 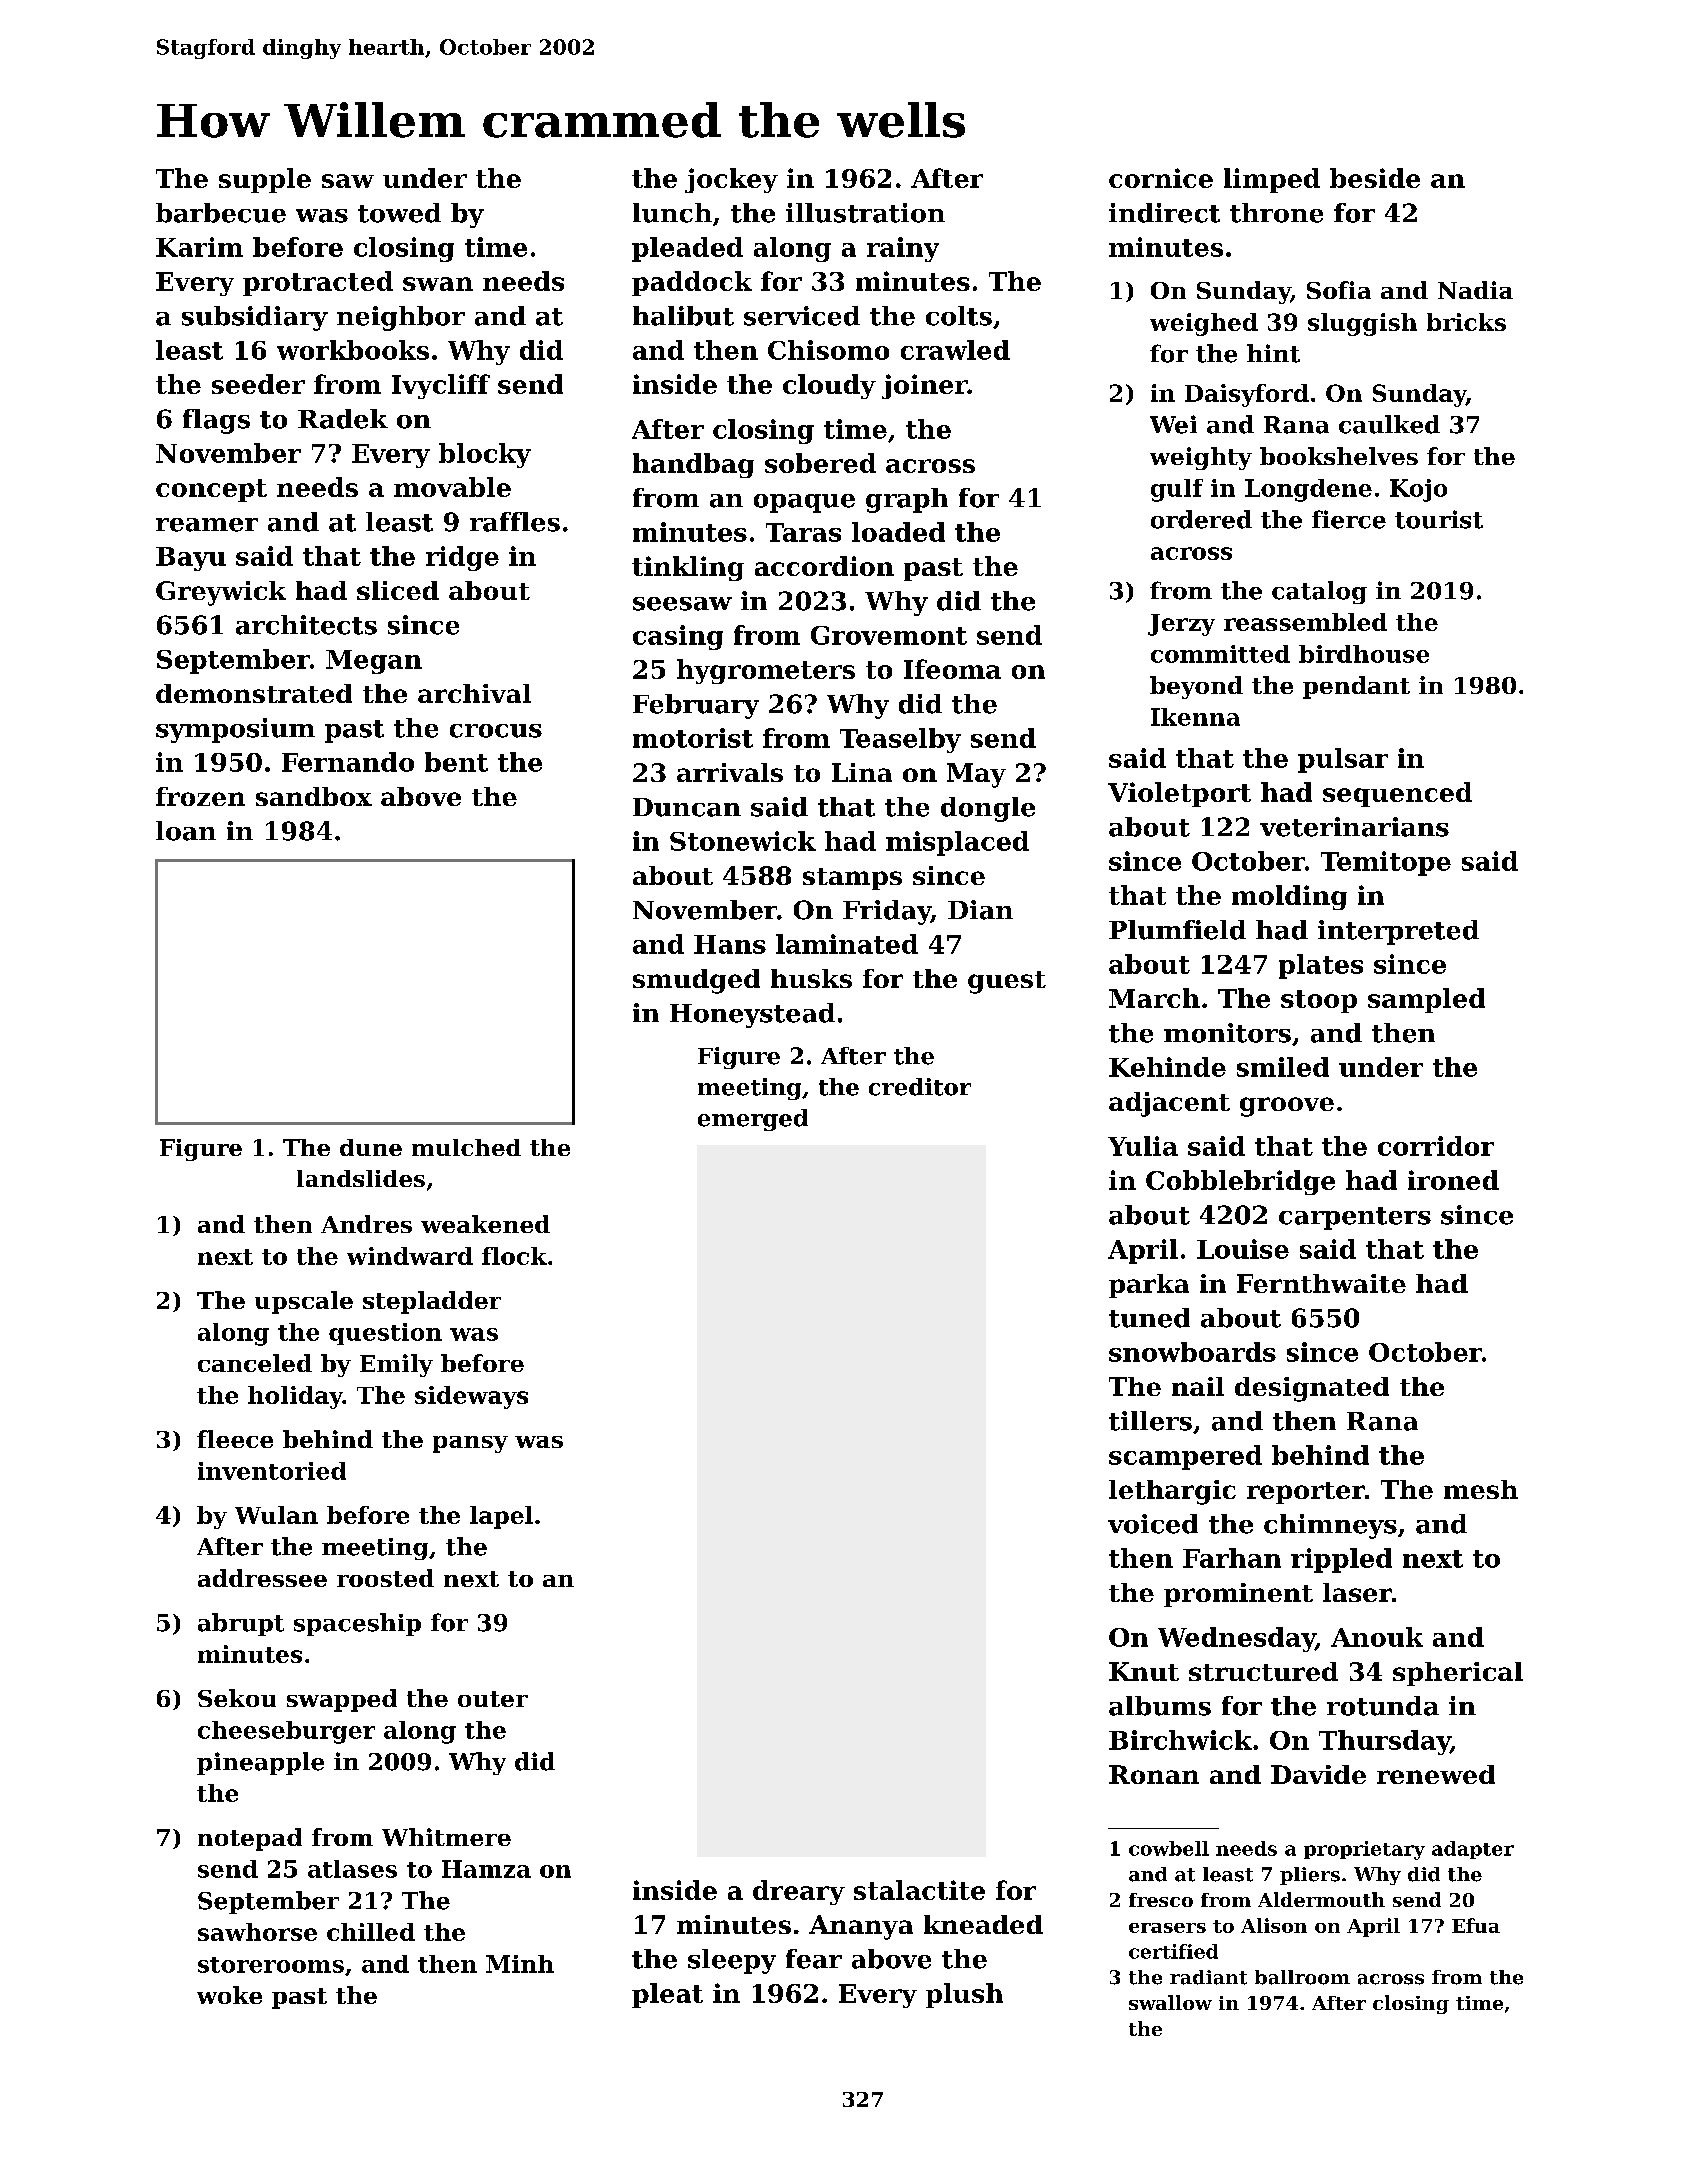 What do you see at coordinates (1375, 178) in the document?
I see `beside` at bounding box center [1375, 178].
